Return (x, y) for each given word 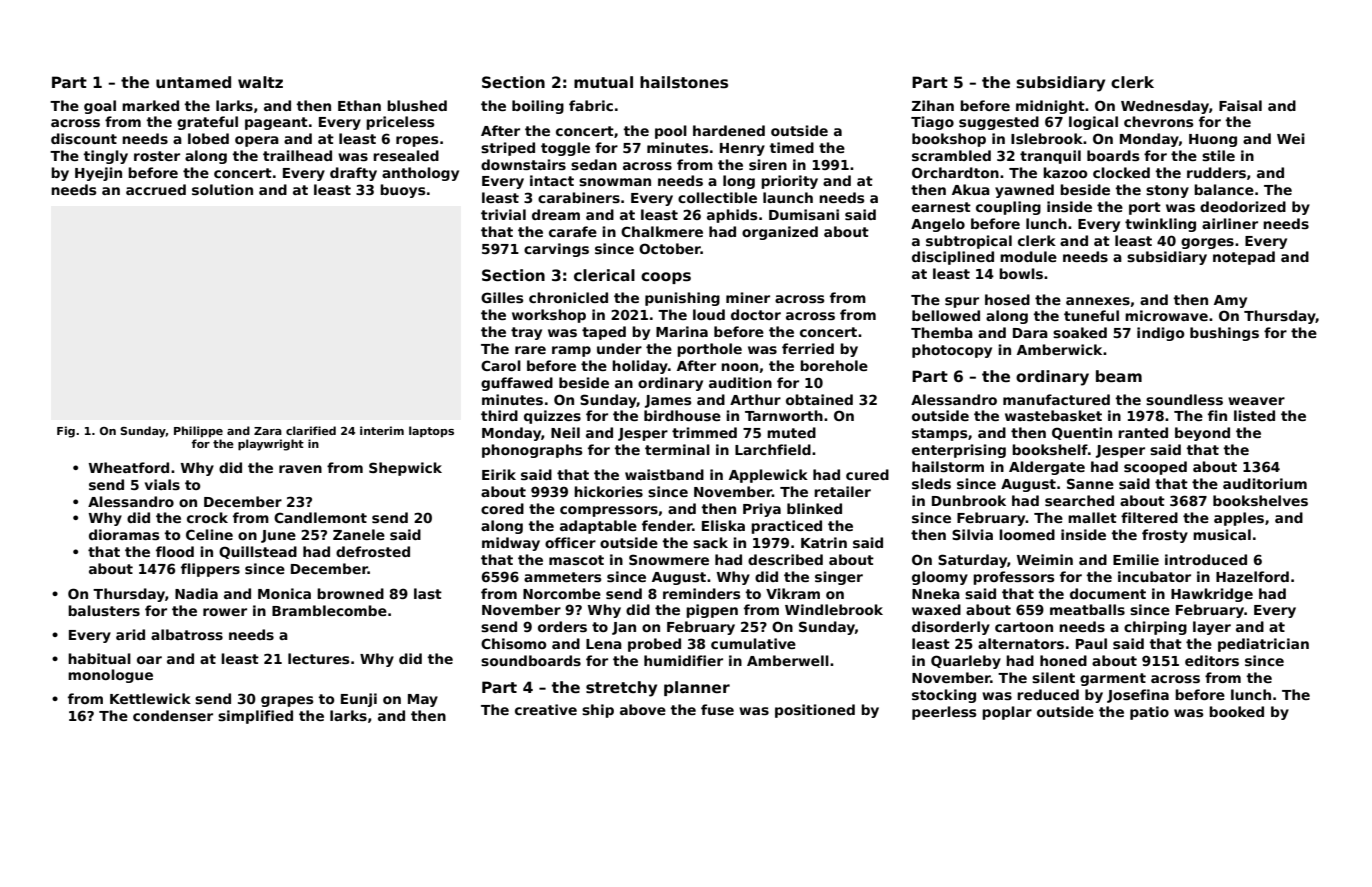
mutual (603, 82)
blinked (814, 508)
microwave (1166, 315)
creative (546, 709)
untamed (193, 82)
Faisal (1240, 105)
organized (780, 233)
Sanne (1090, 483)
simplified (255, 717)
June (278, 536)
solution (222, 189)
